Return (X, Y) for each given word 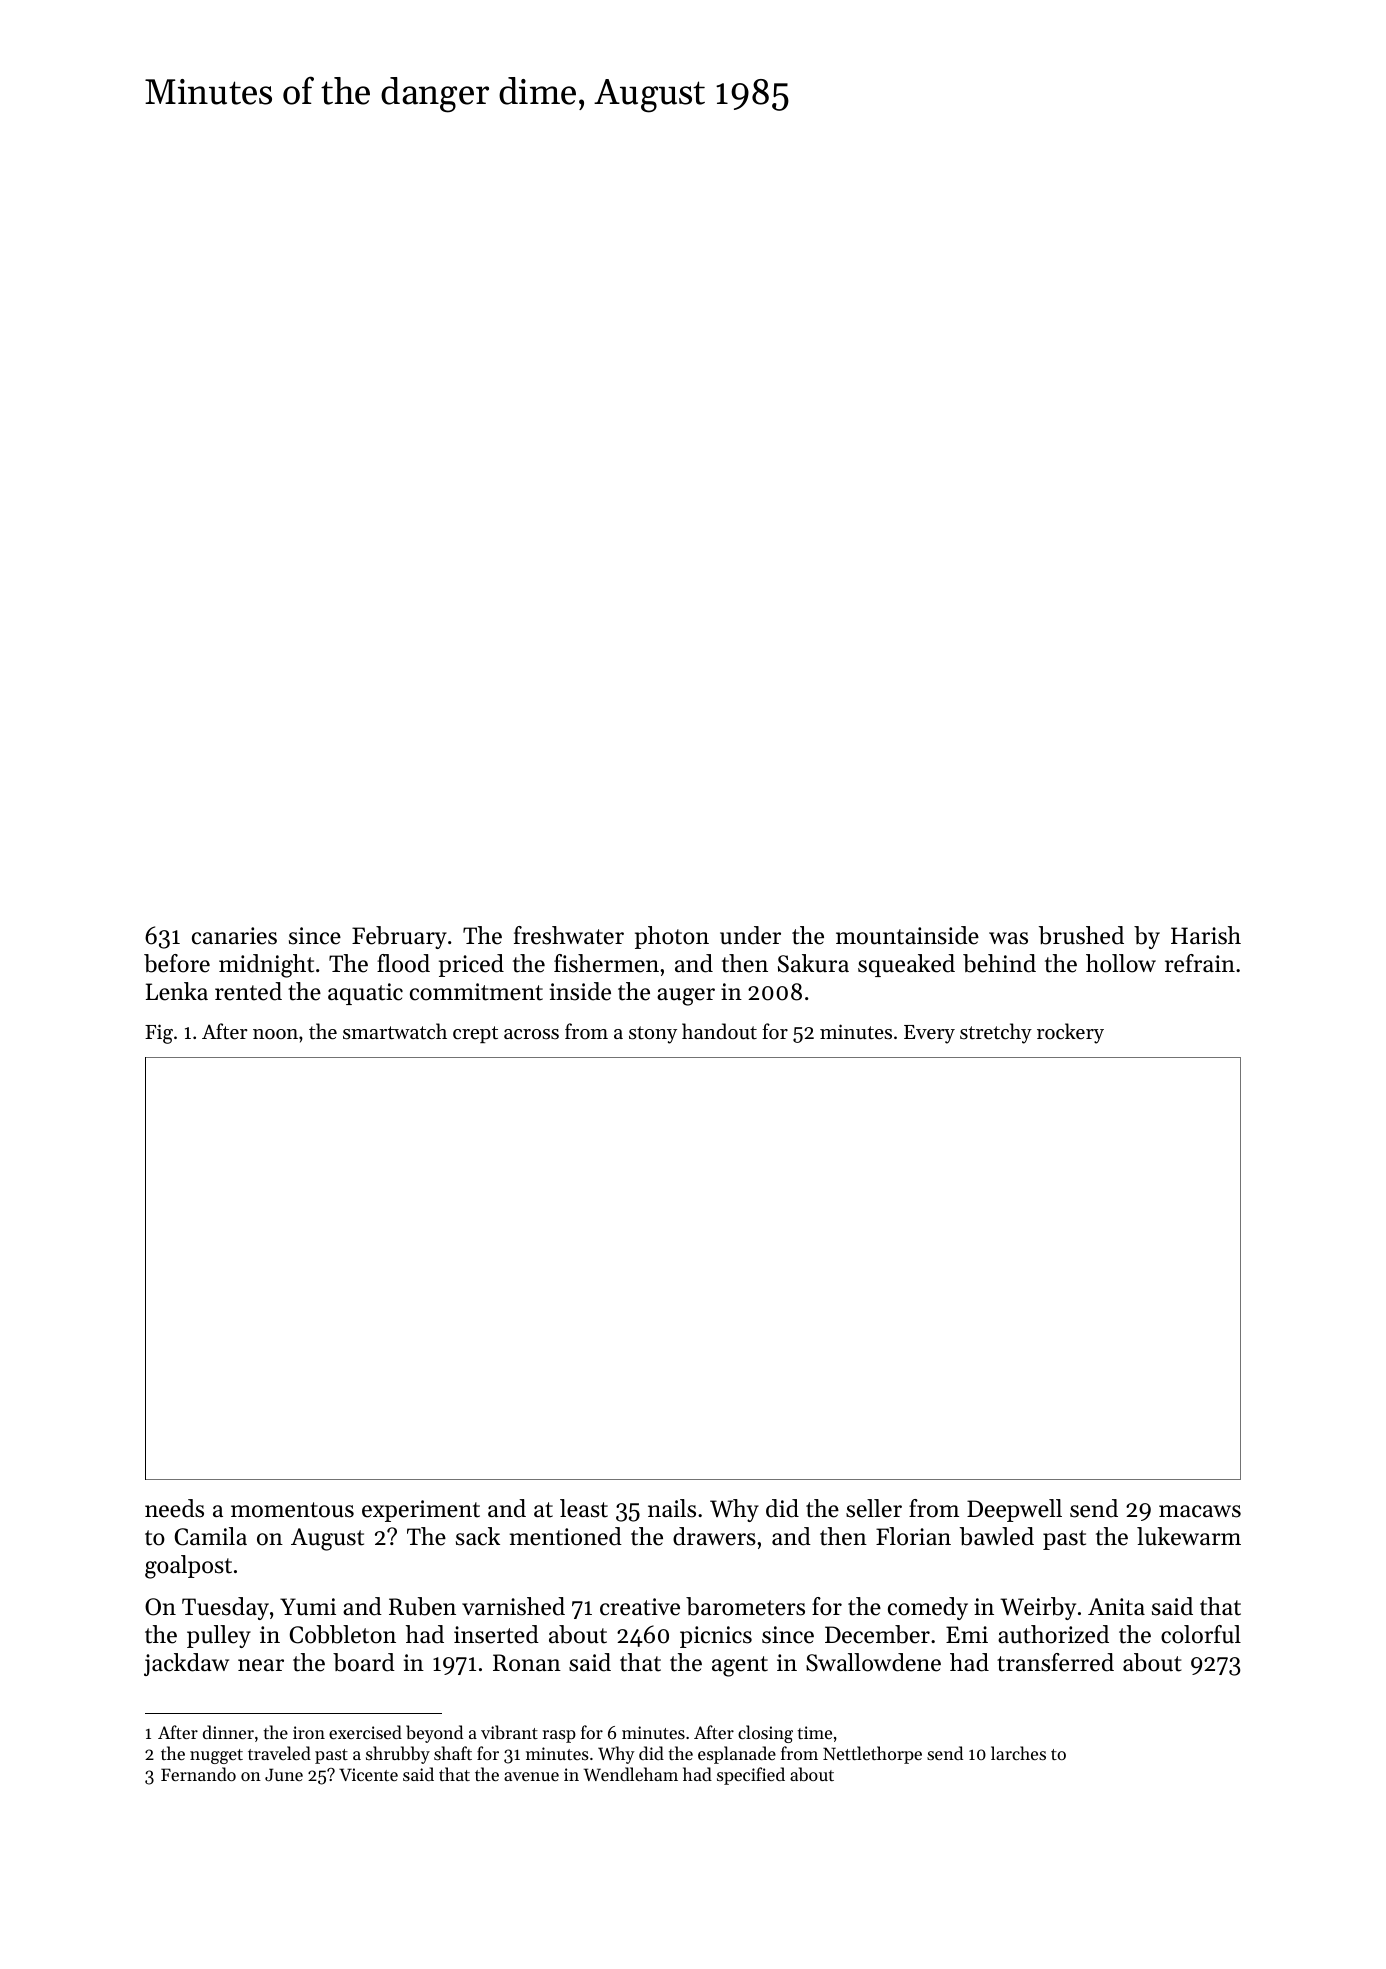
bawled (997, 1536)
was (1008, 938)
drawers (714, 1536)
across (531, 1034)
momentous (292, 1510)
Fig (159, 1034)
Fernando (198, 1774)
